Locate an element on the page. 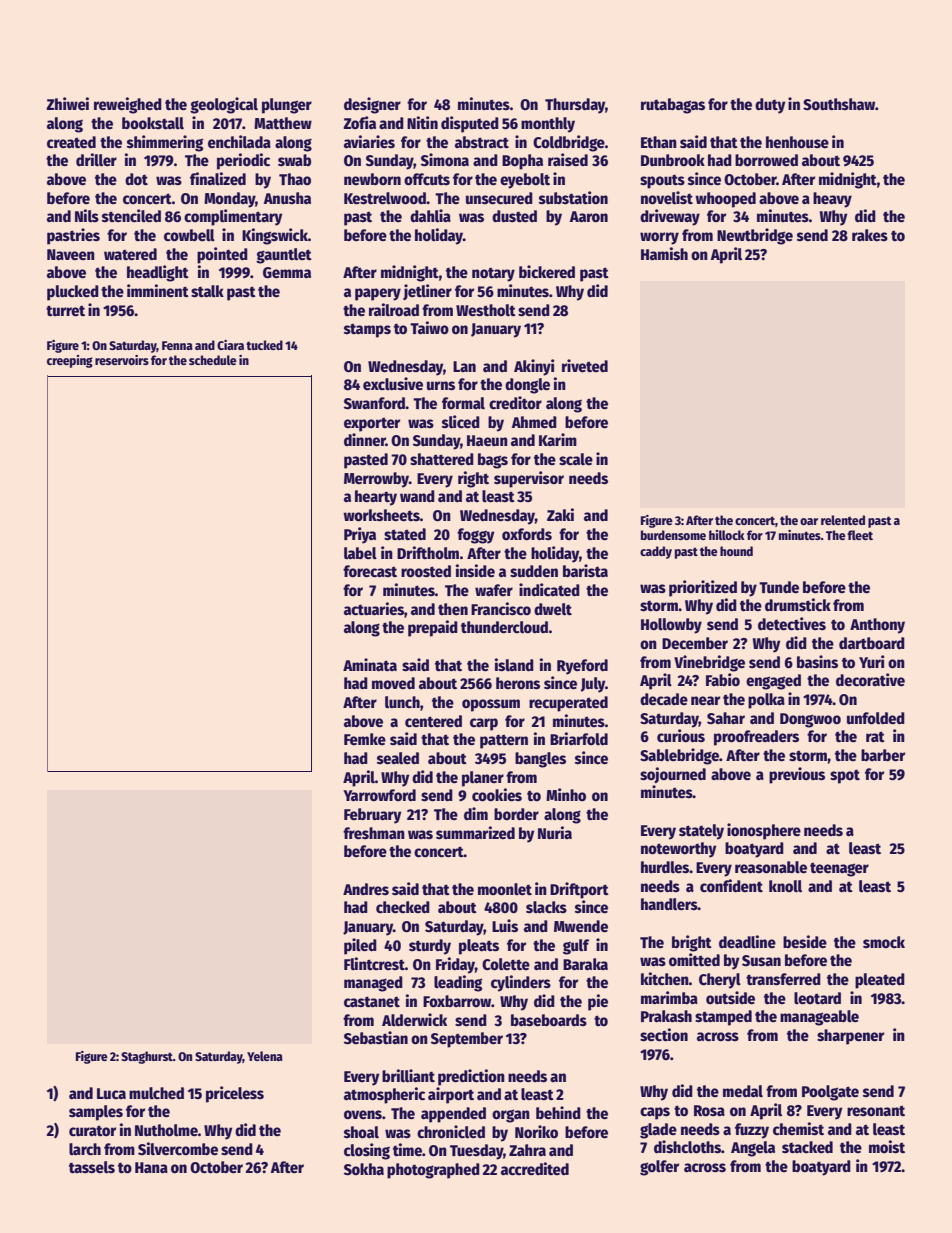 This page has height=1233, width=952. driller is located at coordinates (96, 160).
